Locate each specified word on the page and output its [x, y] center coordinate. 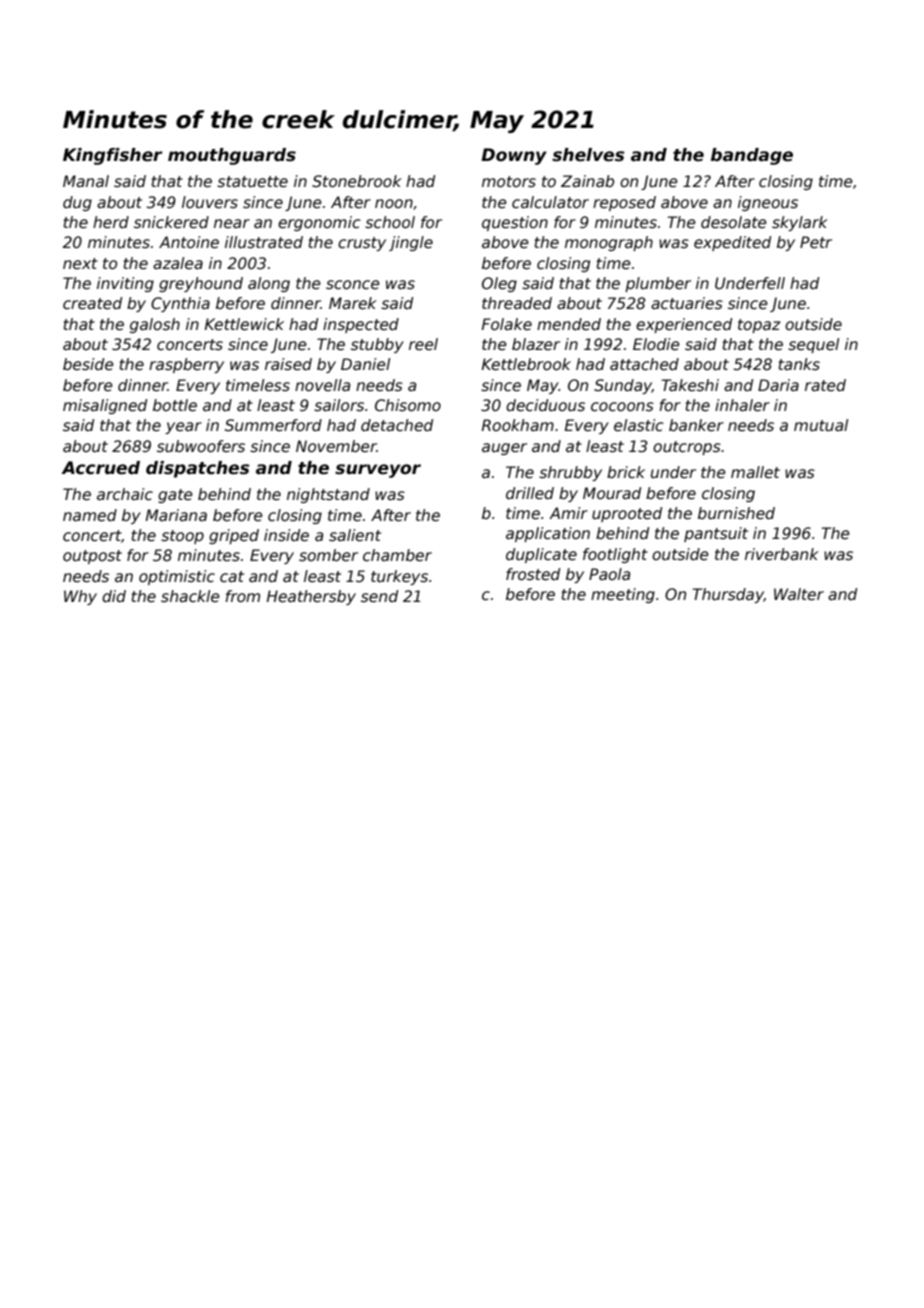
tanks [799, 364]
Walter [799, 594]
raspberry [186, 365]
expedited [732, 243]
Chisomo [408, 405]
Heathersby [311, 597]
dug [77, 203]
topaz [759, 326]
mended [569, 324]
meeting [623, 595]
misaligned [105, 406]
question [515, 223]
